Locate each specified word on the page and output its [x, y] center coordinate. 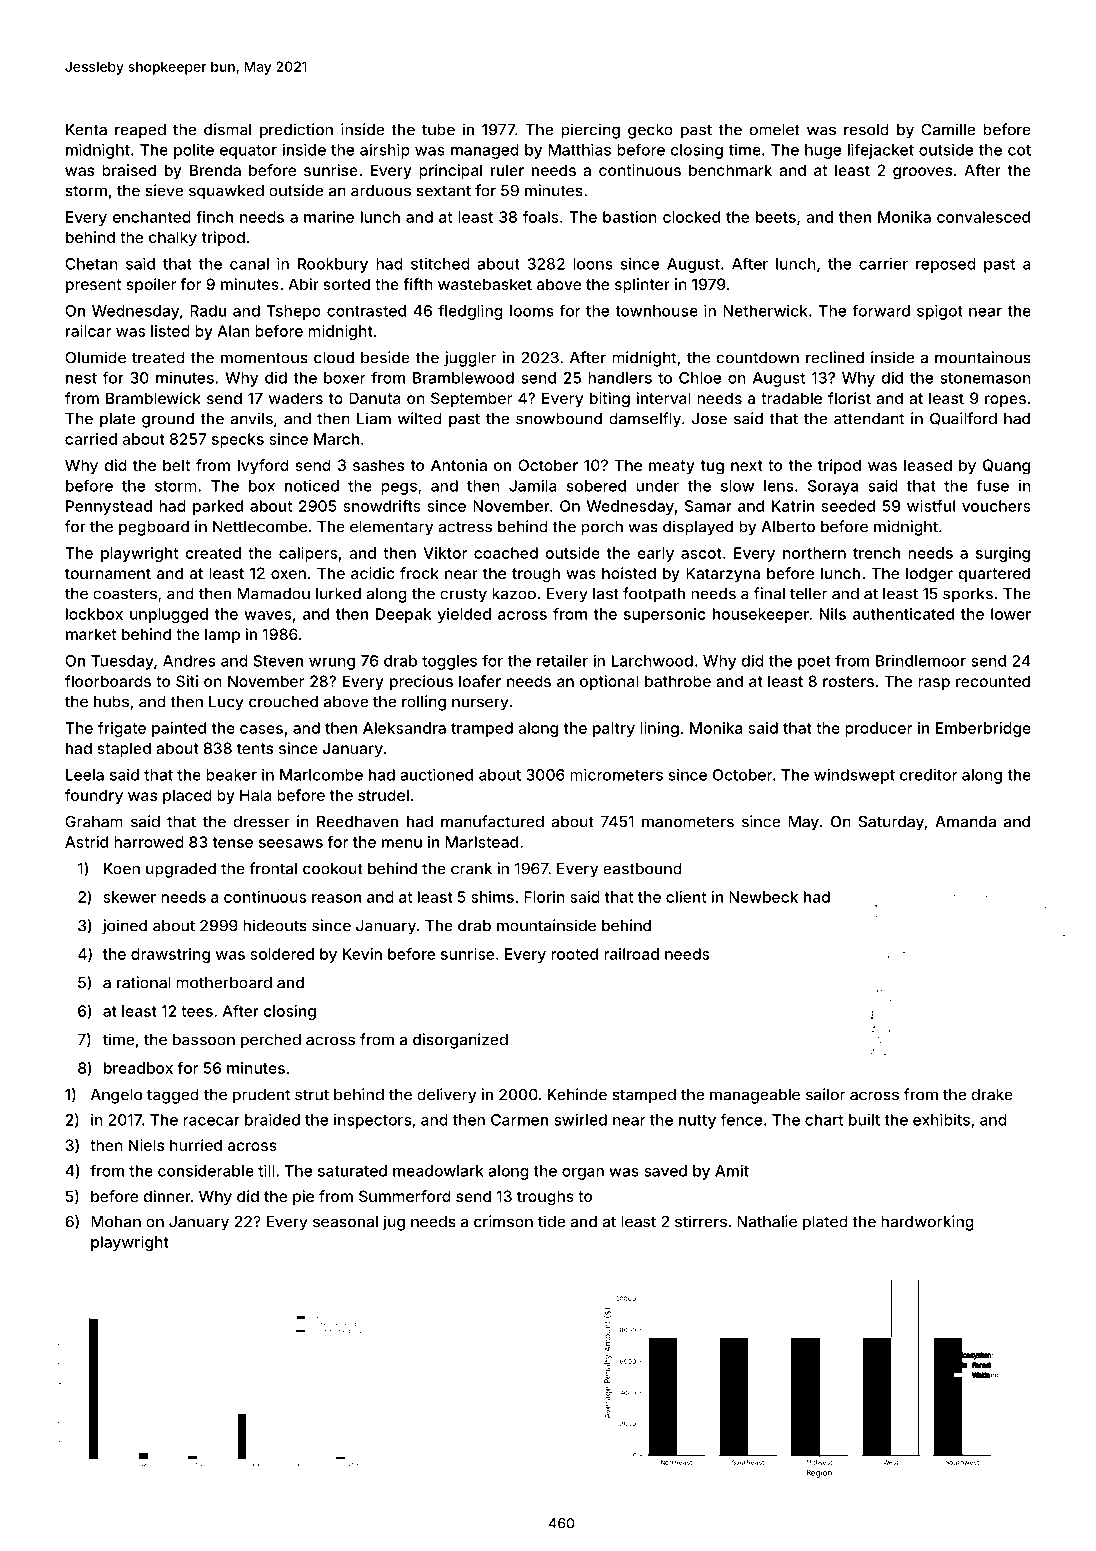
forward [881, 310]
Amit [732, 1170]
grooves [922, 173]
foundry [94, 796]
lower [1011, 614]
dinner [167, 1196]
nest [81, 378]
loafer [480, 681]
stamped [644, 1096]
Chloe [700, 378]
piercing [590, 131]
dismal [227, 129]
